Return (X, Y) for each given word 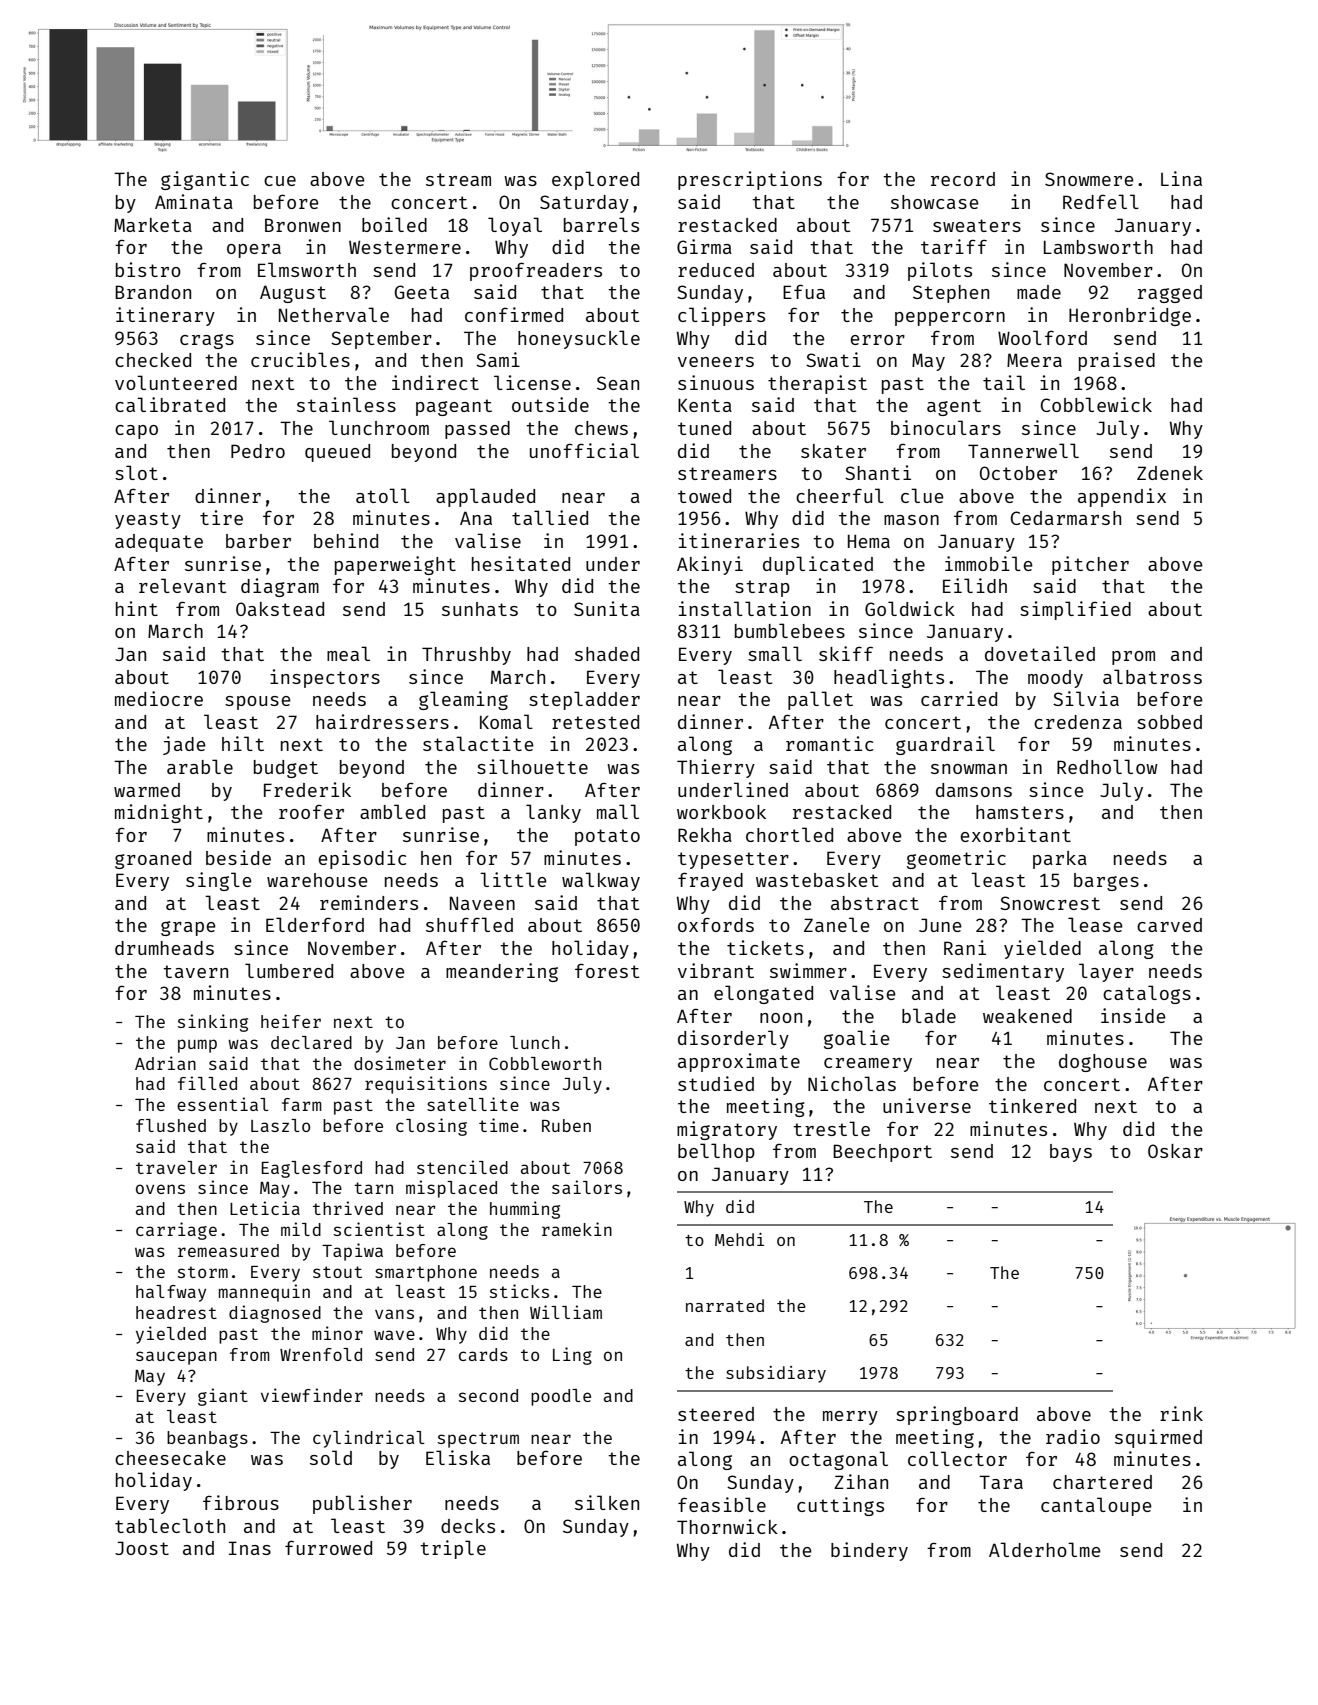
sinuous (716, 382)
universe (927, 1105)
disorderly (733, 1039)
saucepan (176, 1358)
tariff (954, 246)
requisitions (426, 1085)
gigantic (205, 180)
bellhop (716, 1152)
